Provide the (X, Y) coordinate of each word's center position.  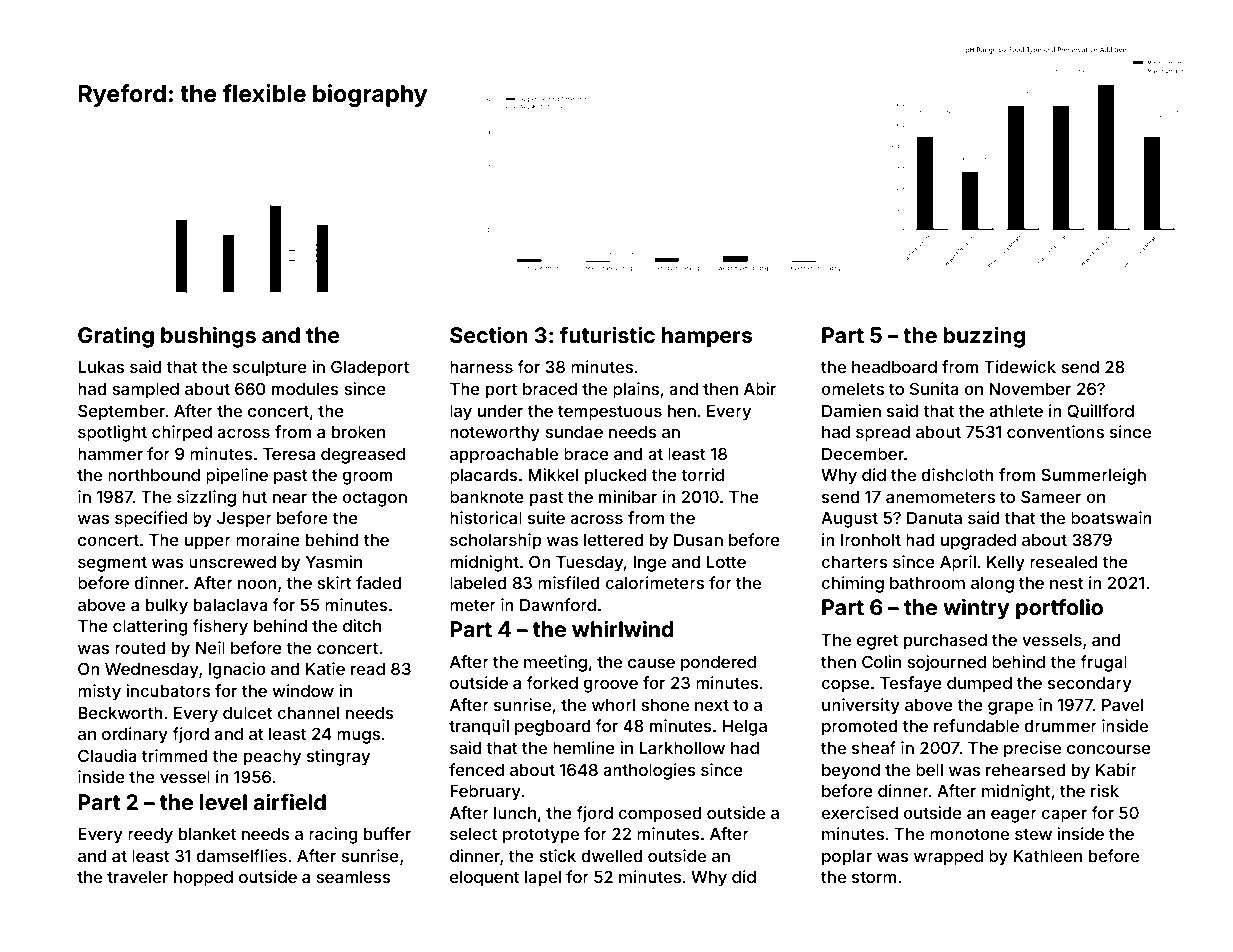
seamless (353, 877)
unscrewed (232, 562)
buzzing (984, 337)
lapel (543, 879)
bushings (208, 337)
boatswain (1111, 517)
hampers (707, 337)
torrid (702, 474)
